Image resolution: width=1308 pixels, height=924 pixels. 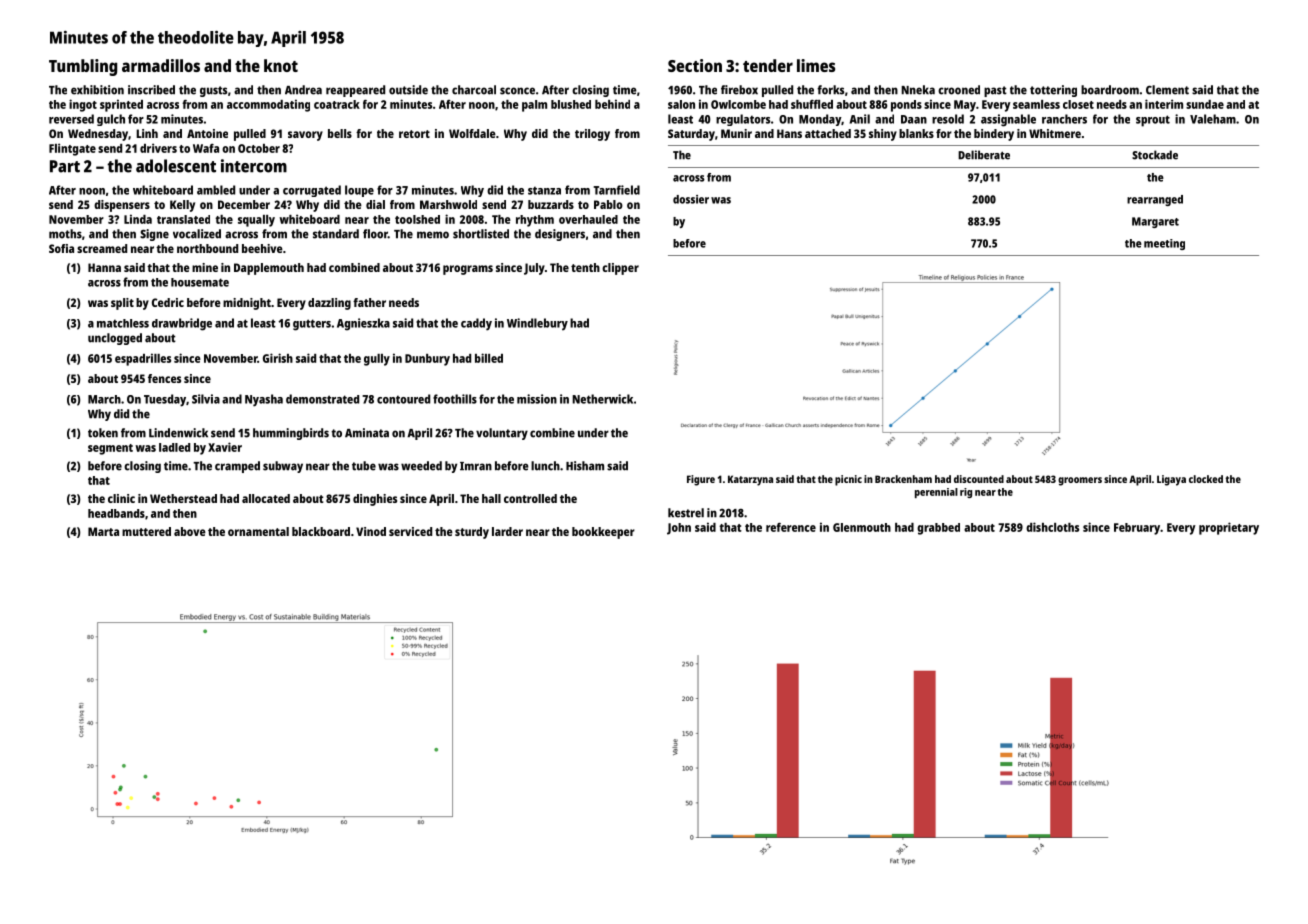 What do you see at coordinates (603, 533) in the screenshot?
I see `bookkeeper` at bounding box center [603, 533].
